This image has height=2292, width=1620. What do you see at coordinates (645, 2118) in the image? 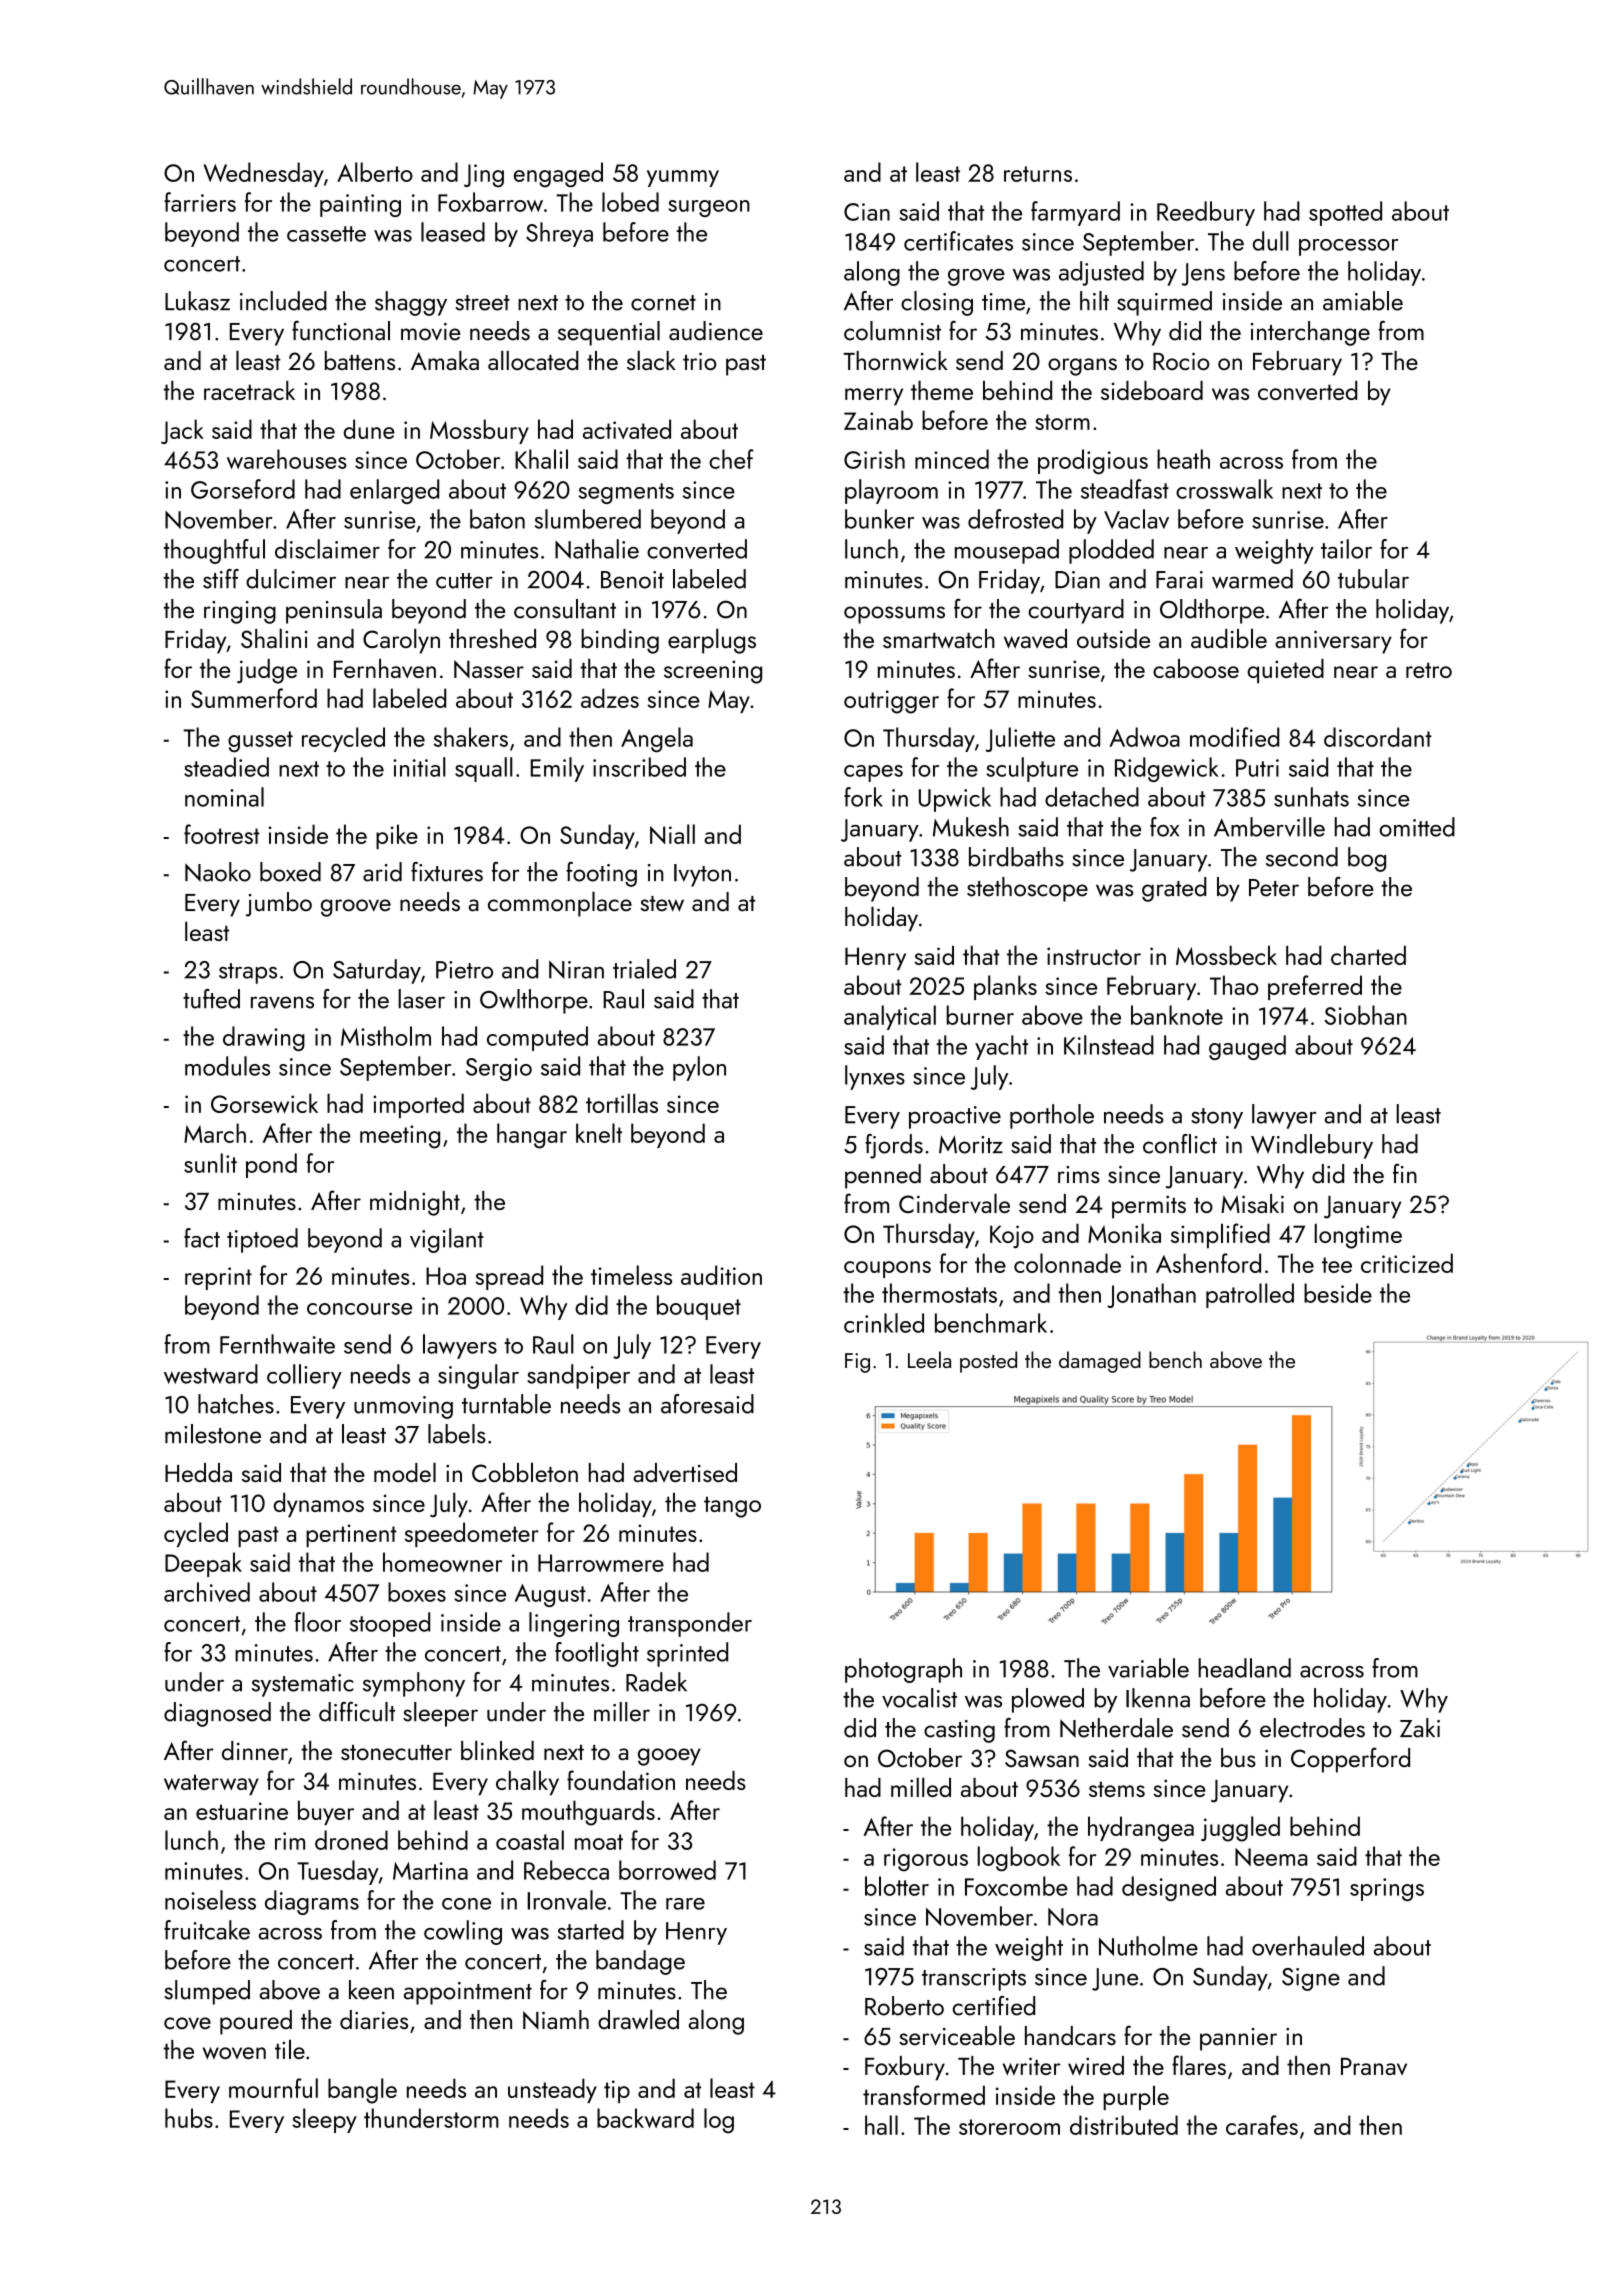
I see `backward` at bounding box center [645, 2118].
